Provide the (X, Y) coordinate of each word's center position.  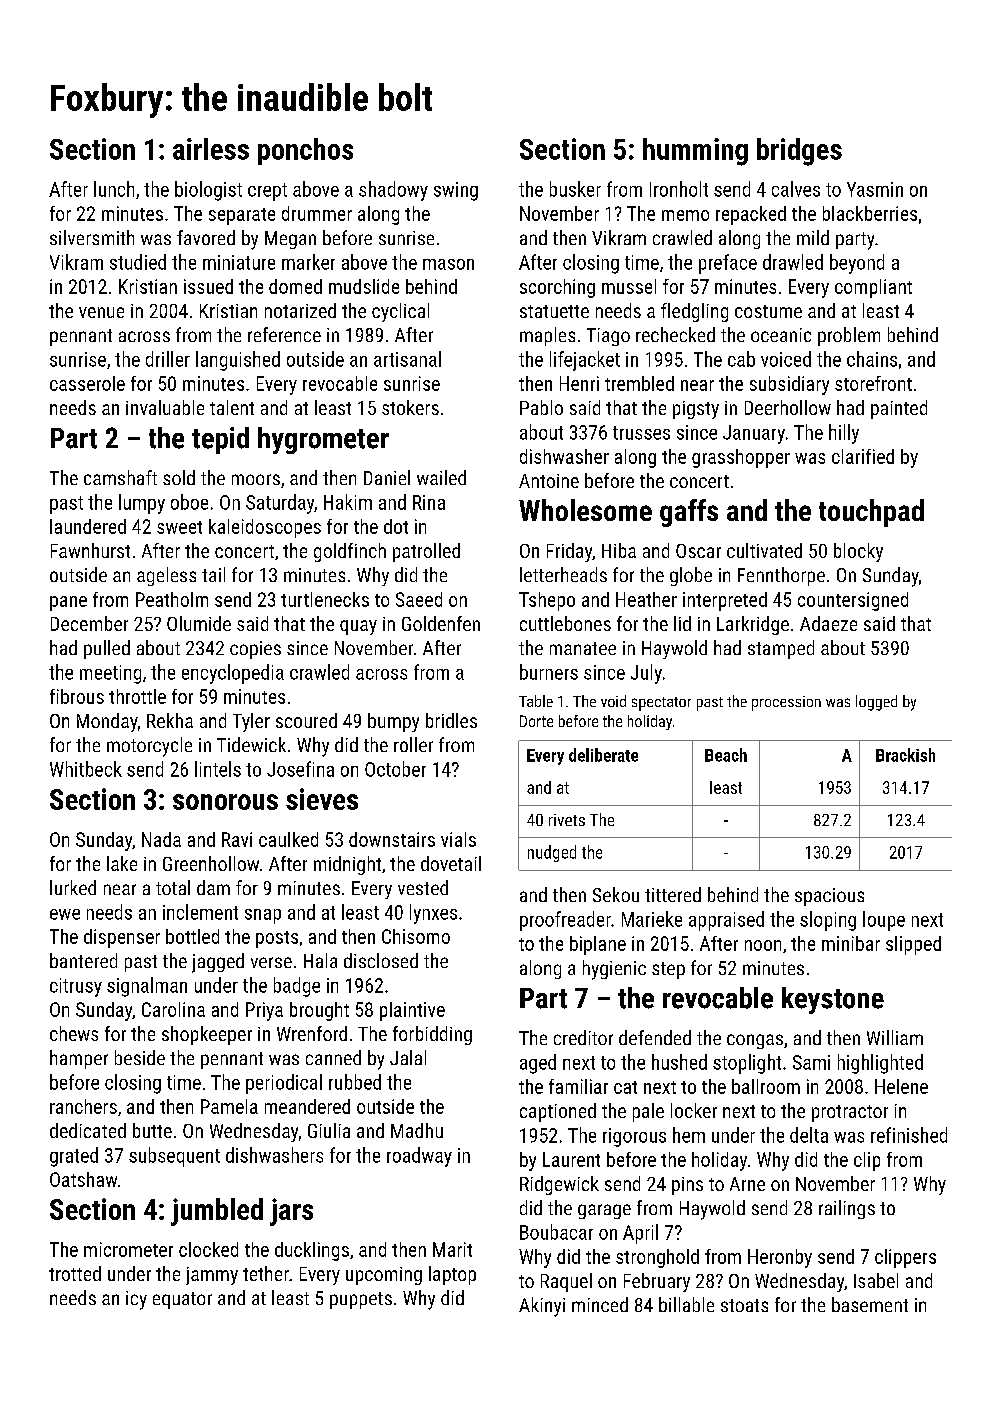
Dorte (536, 721)
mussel (629, 286)
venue (101, 312)
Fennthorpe (781, 576)
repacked (751, 215)
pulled (107, 649)
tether (266, 1273)
